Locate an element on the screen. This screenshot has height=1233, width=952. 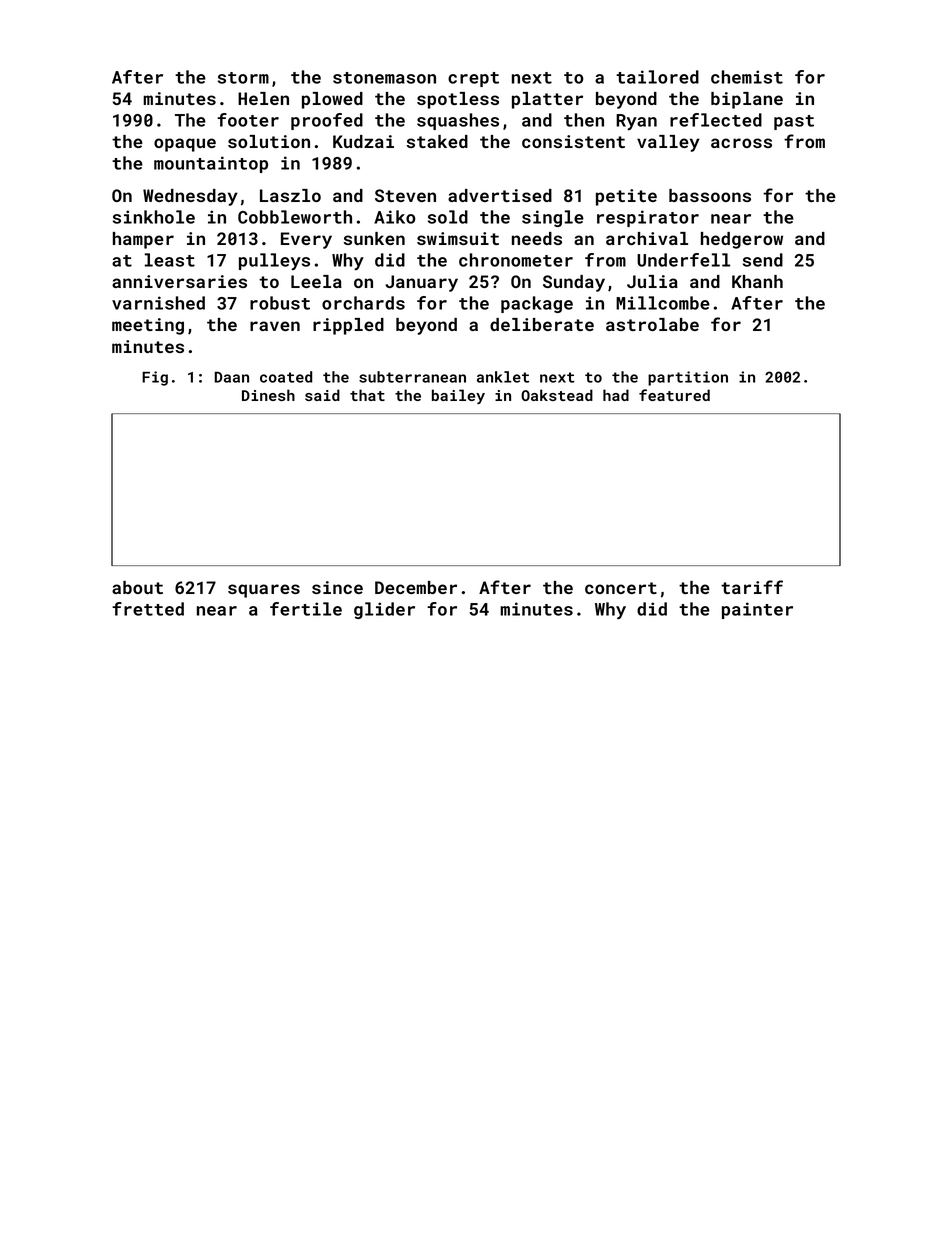
Cobbleworth is located at coordinates (295, 217).
